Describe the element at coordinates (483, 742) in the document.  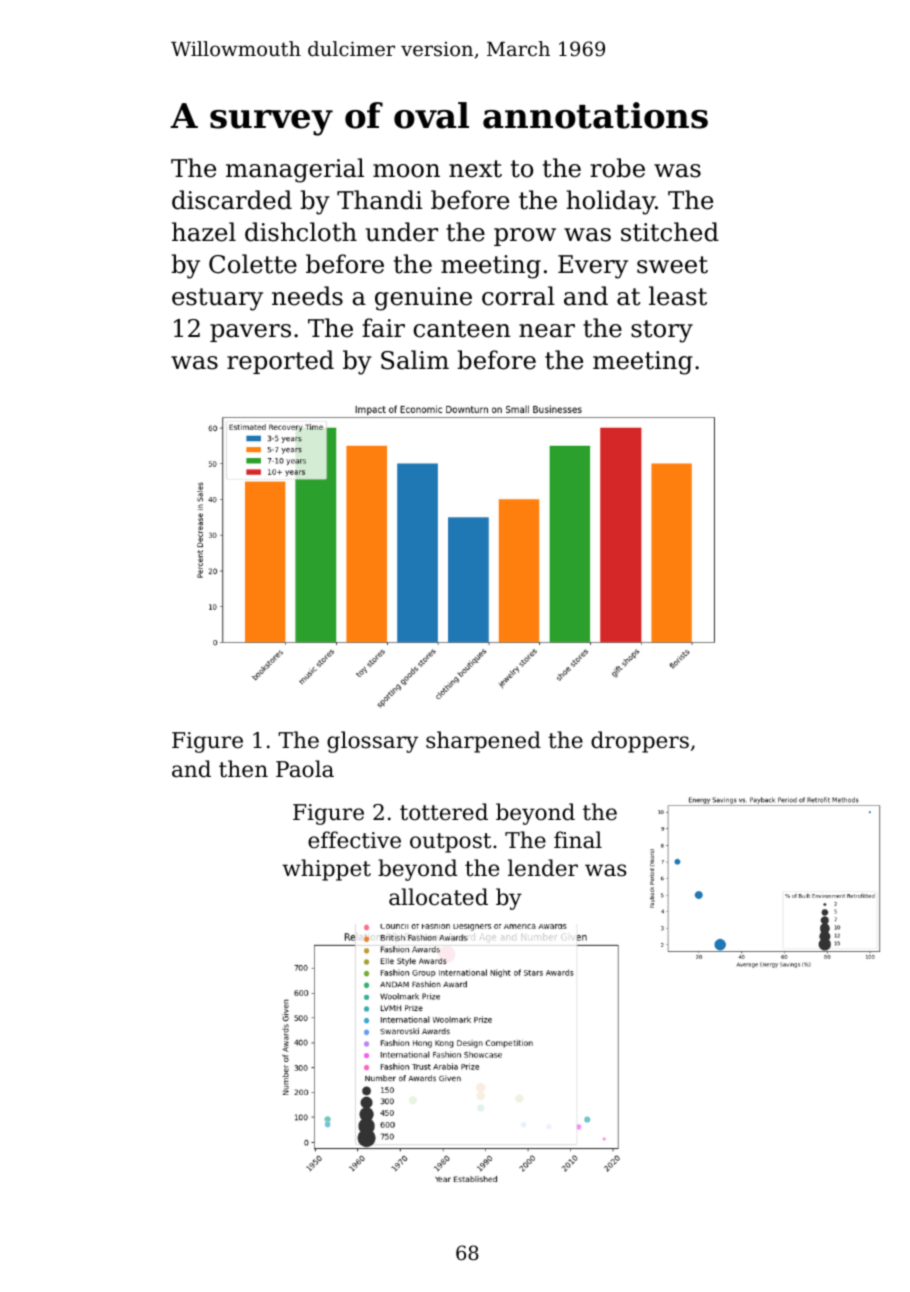
I see `sharpened` at that location.
